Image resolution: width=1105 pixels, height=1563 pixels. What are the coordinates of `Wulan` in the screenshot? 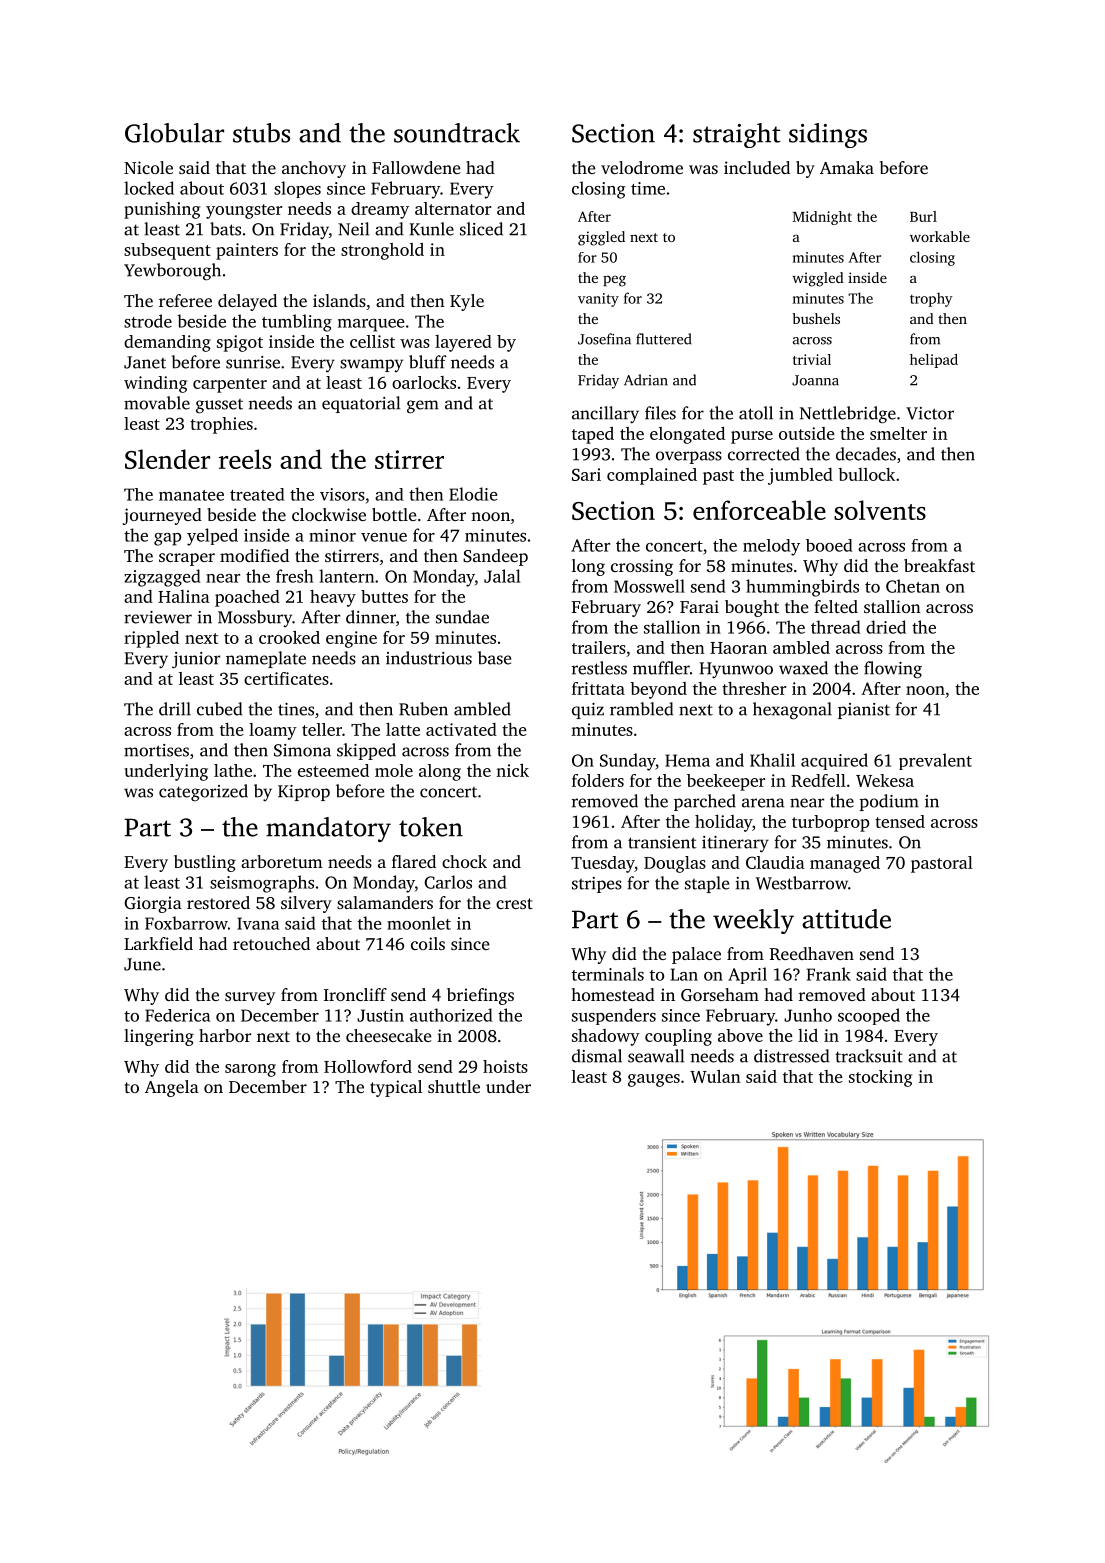 It's located at (715, 1076).
